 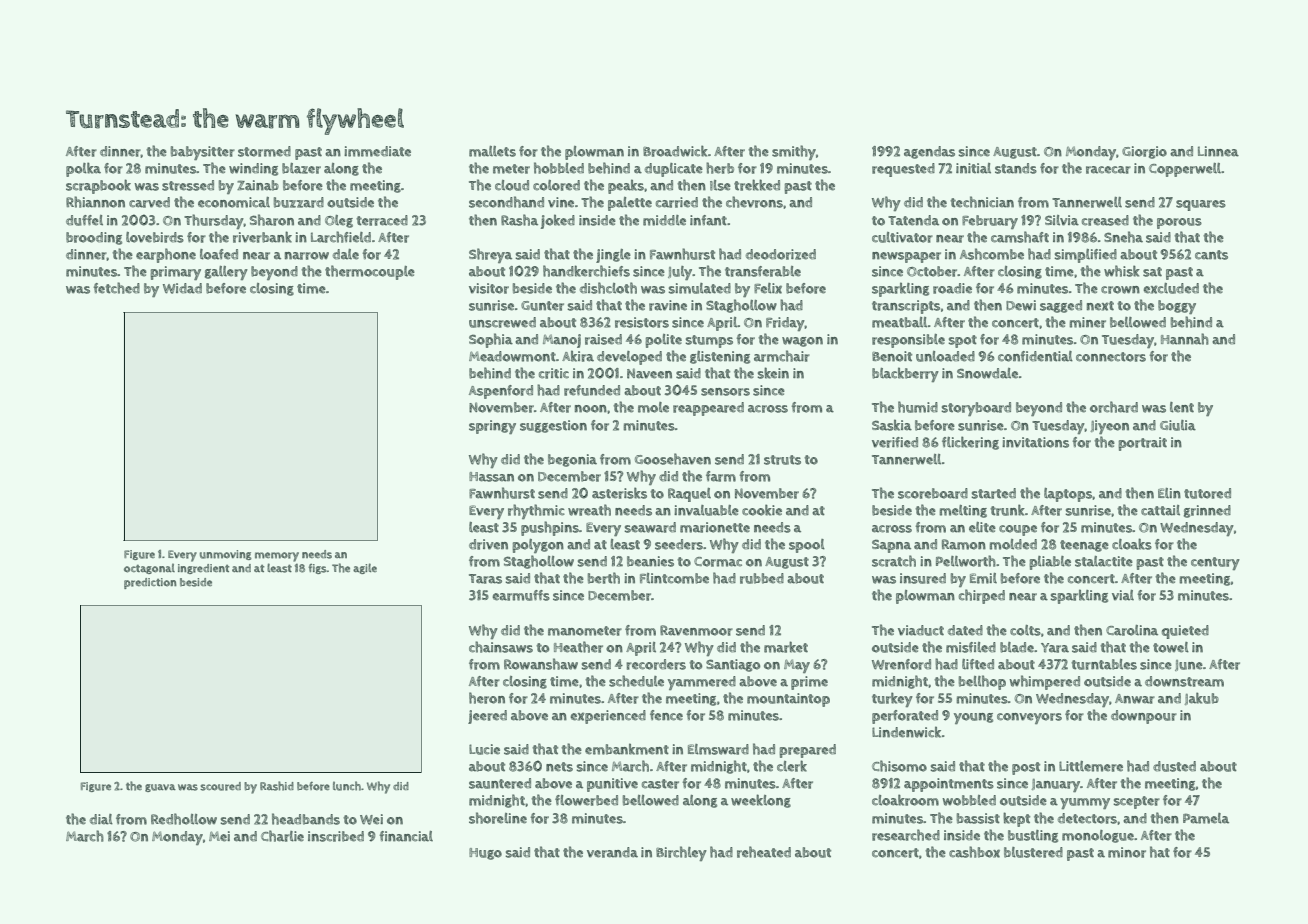 I want to click on unmoving, so click(x=225, y=555).
